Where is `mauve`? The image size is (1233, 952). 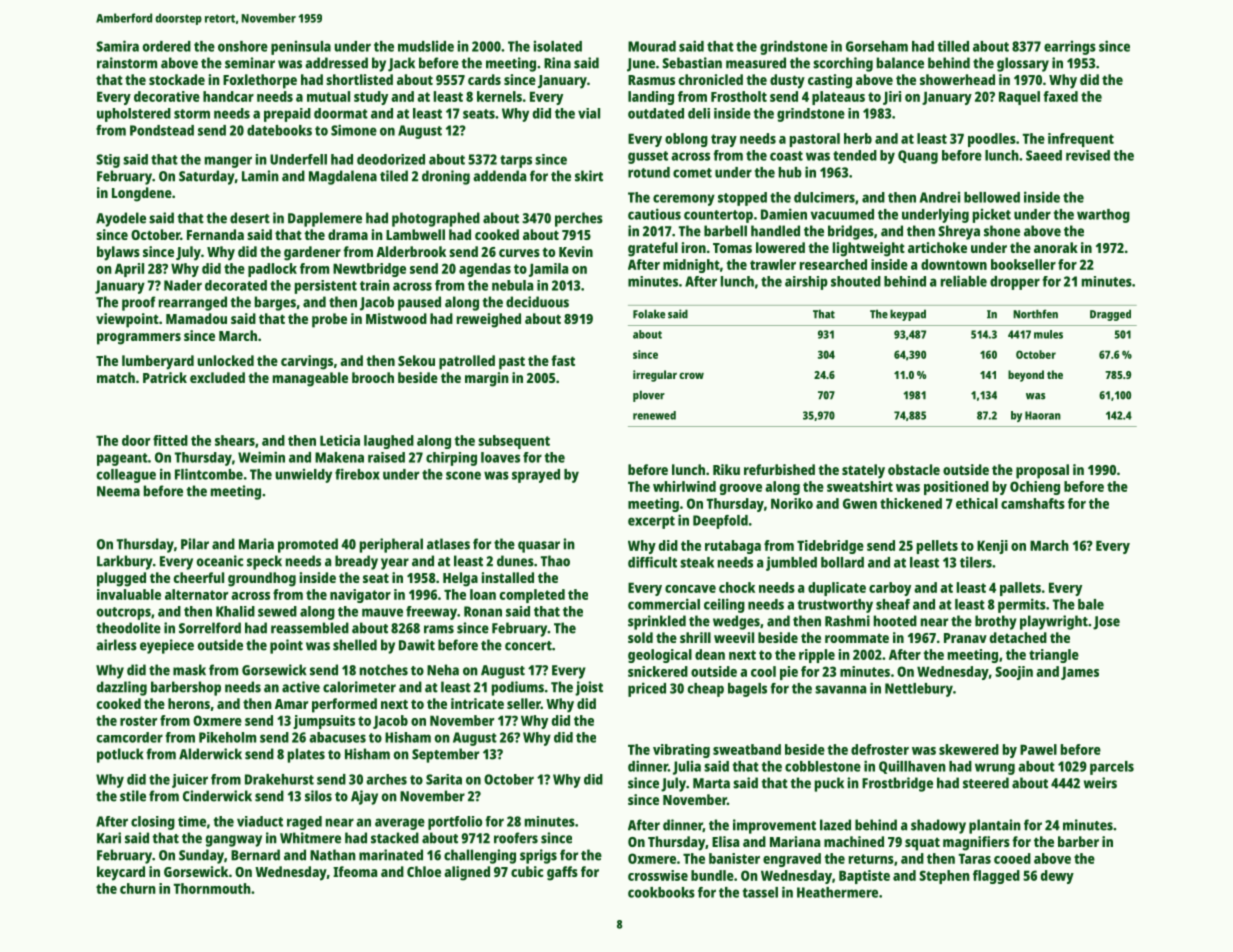
mauve is located at coordinates (382, 612).
